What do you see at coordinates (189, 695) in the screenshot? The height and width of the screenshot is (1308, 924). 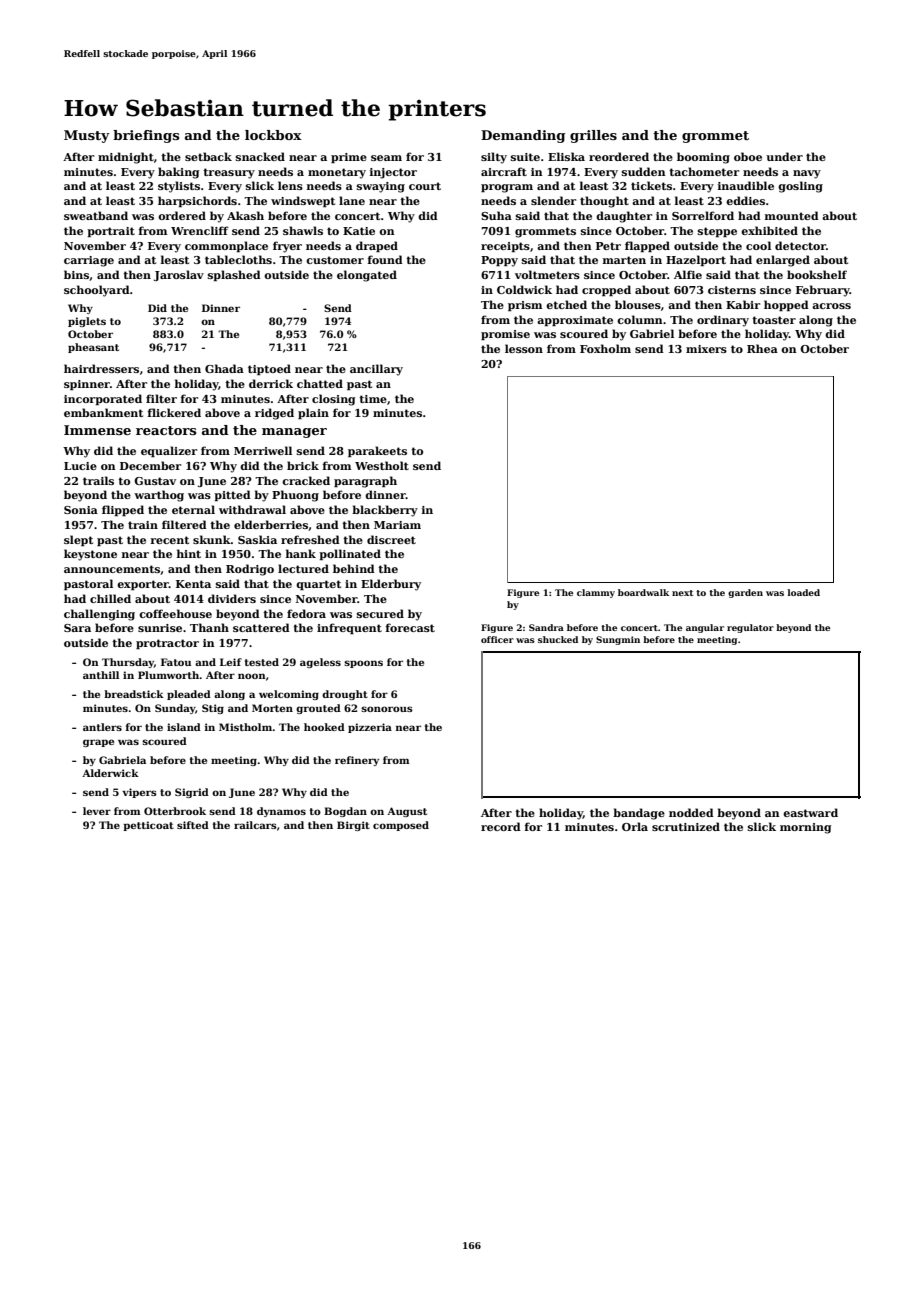 I see `pleaded` at bounding box center [189, 695].
